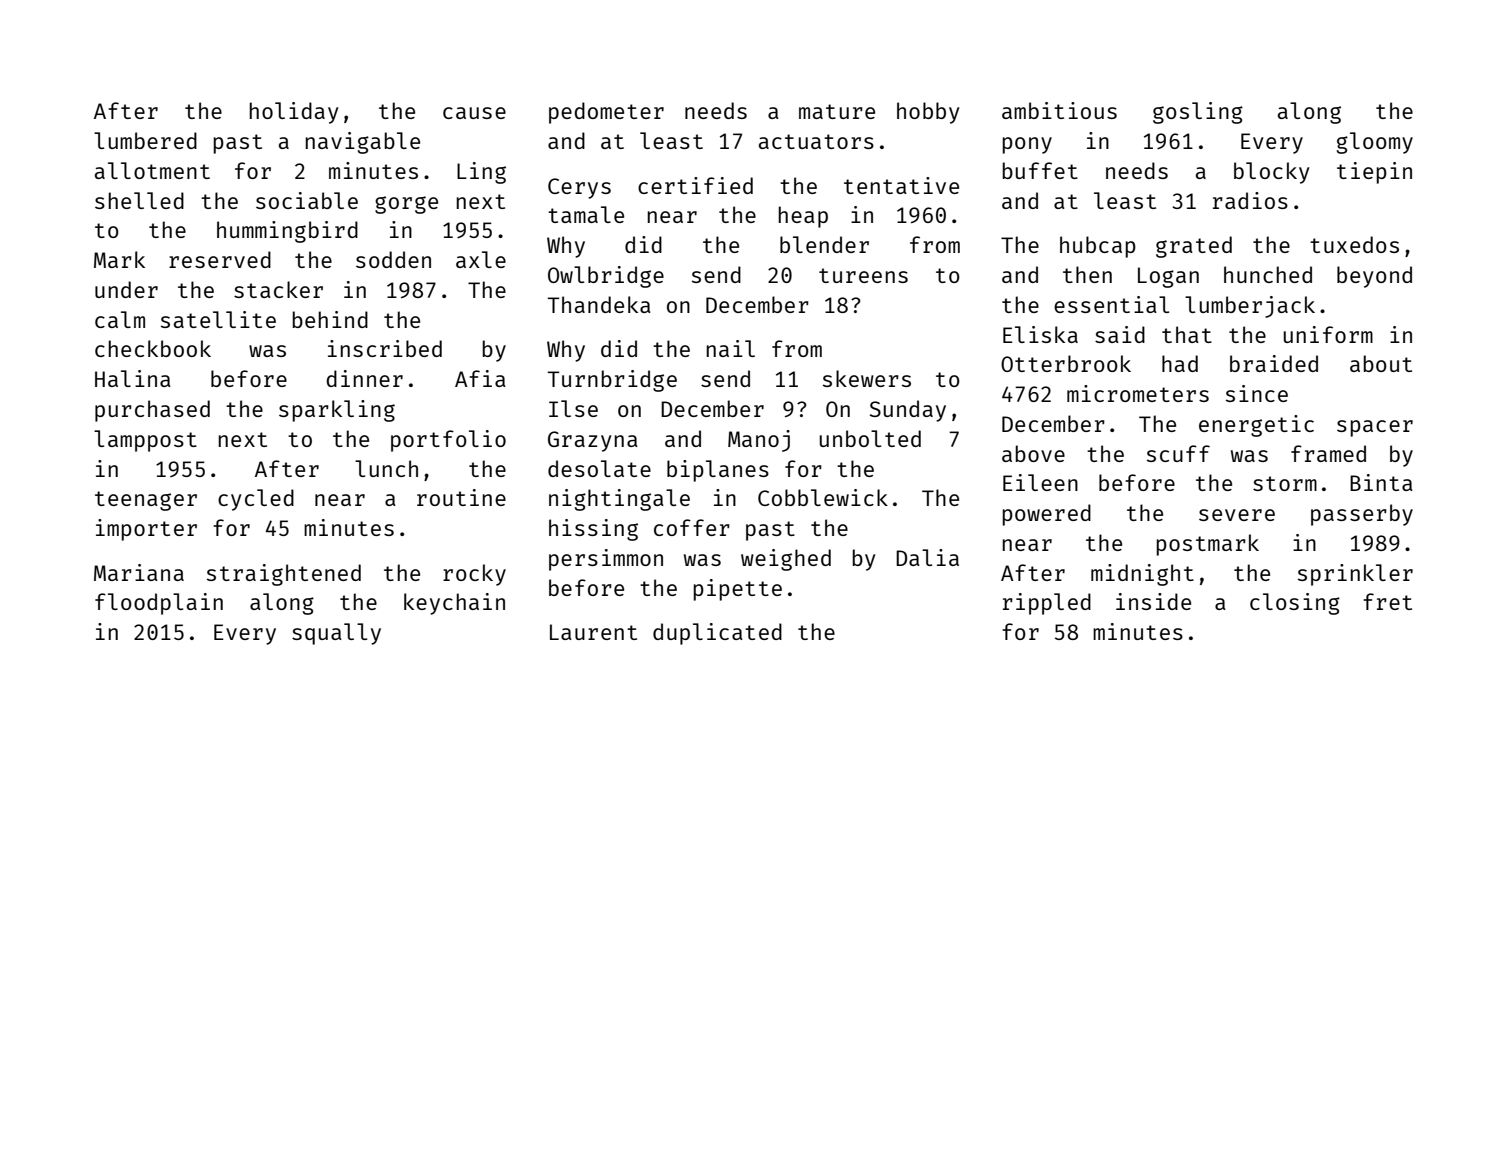 The image size is (1508, 1165). Describe the element at coordinates (139, 200) in the image. I see `shelled` at that location.
